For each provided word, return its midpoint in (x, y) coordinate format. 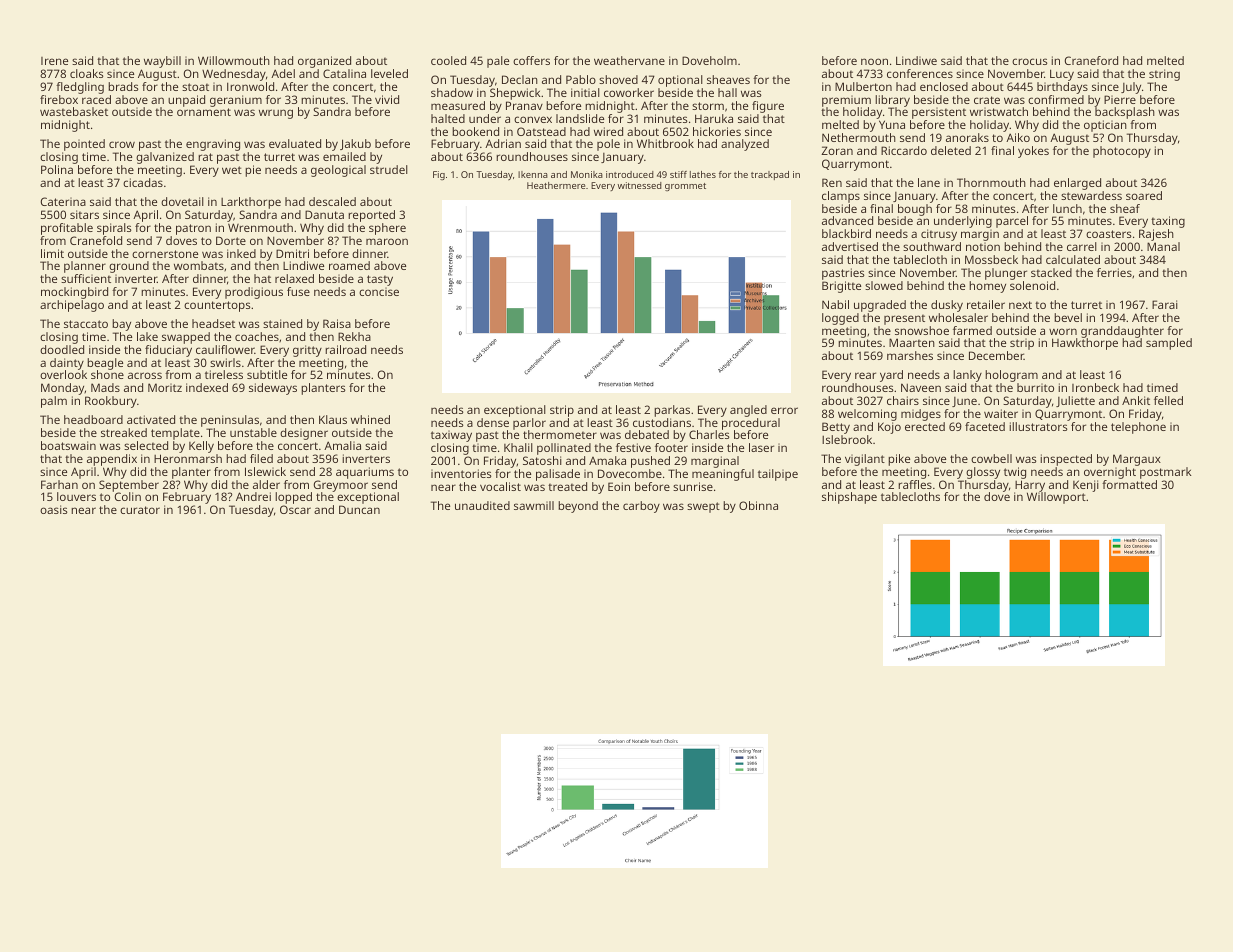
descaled (332, 201)
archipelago (72, 306)
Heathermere (556, 185)
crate (987, 100)
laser (761, 447)
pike (899, 460)
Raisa (337, 323)
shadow (452, 92)
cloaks (86, 73)
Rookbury (111, 402)
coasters (1108, 234)
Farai (1165, 304)
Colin (128, 496)
